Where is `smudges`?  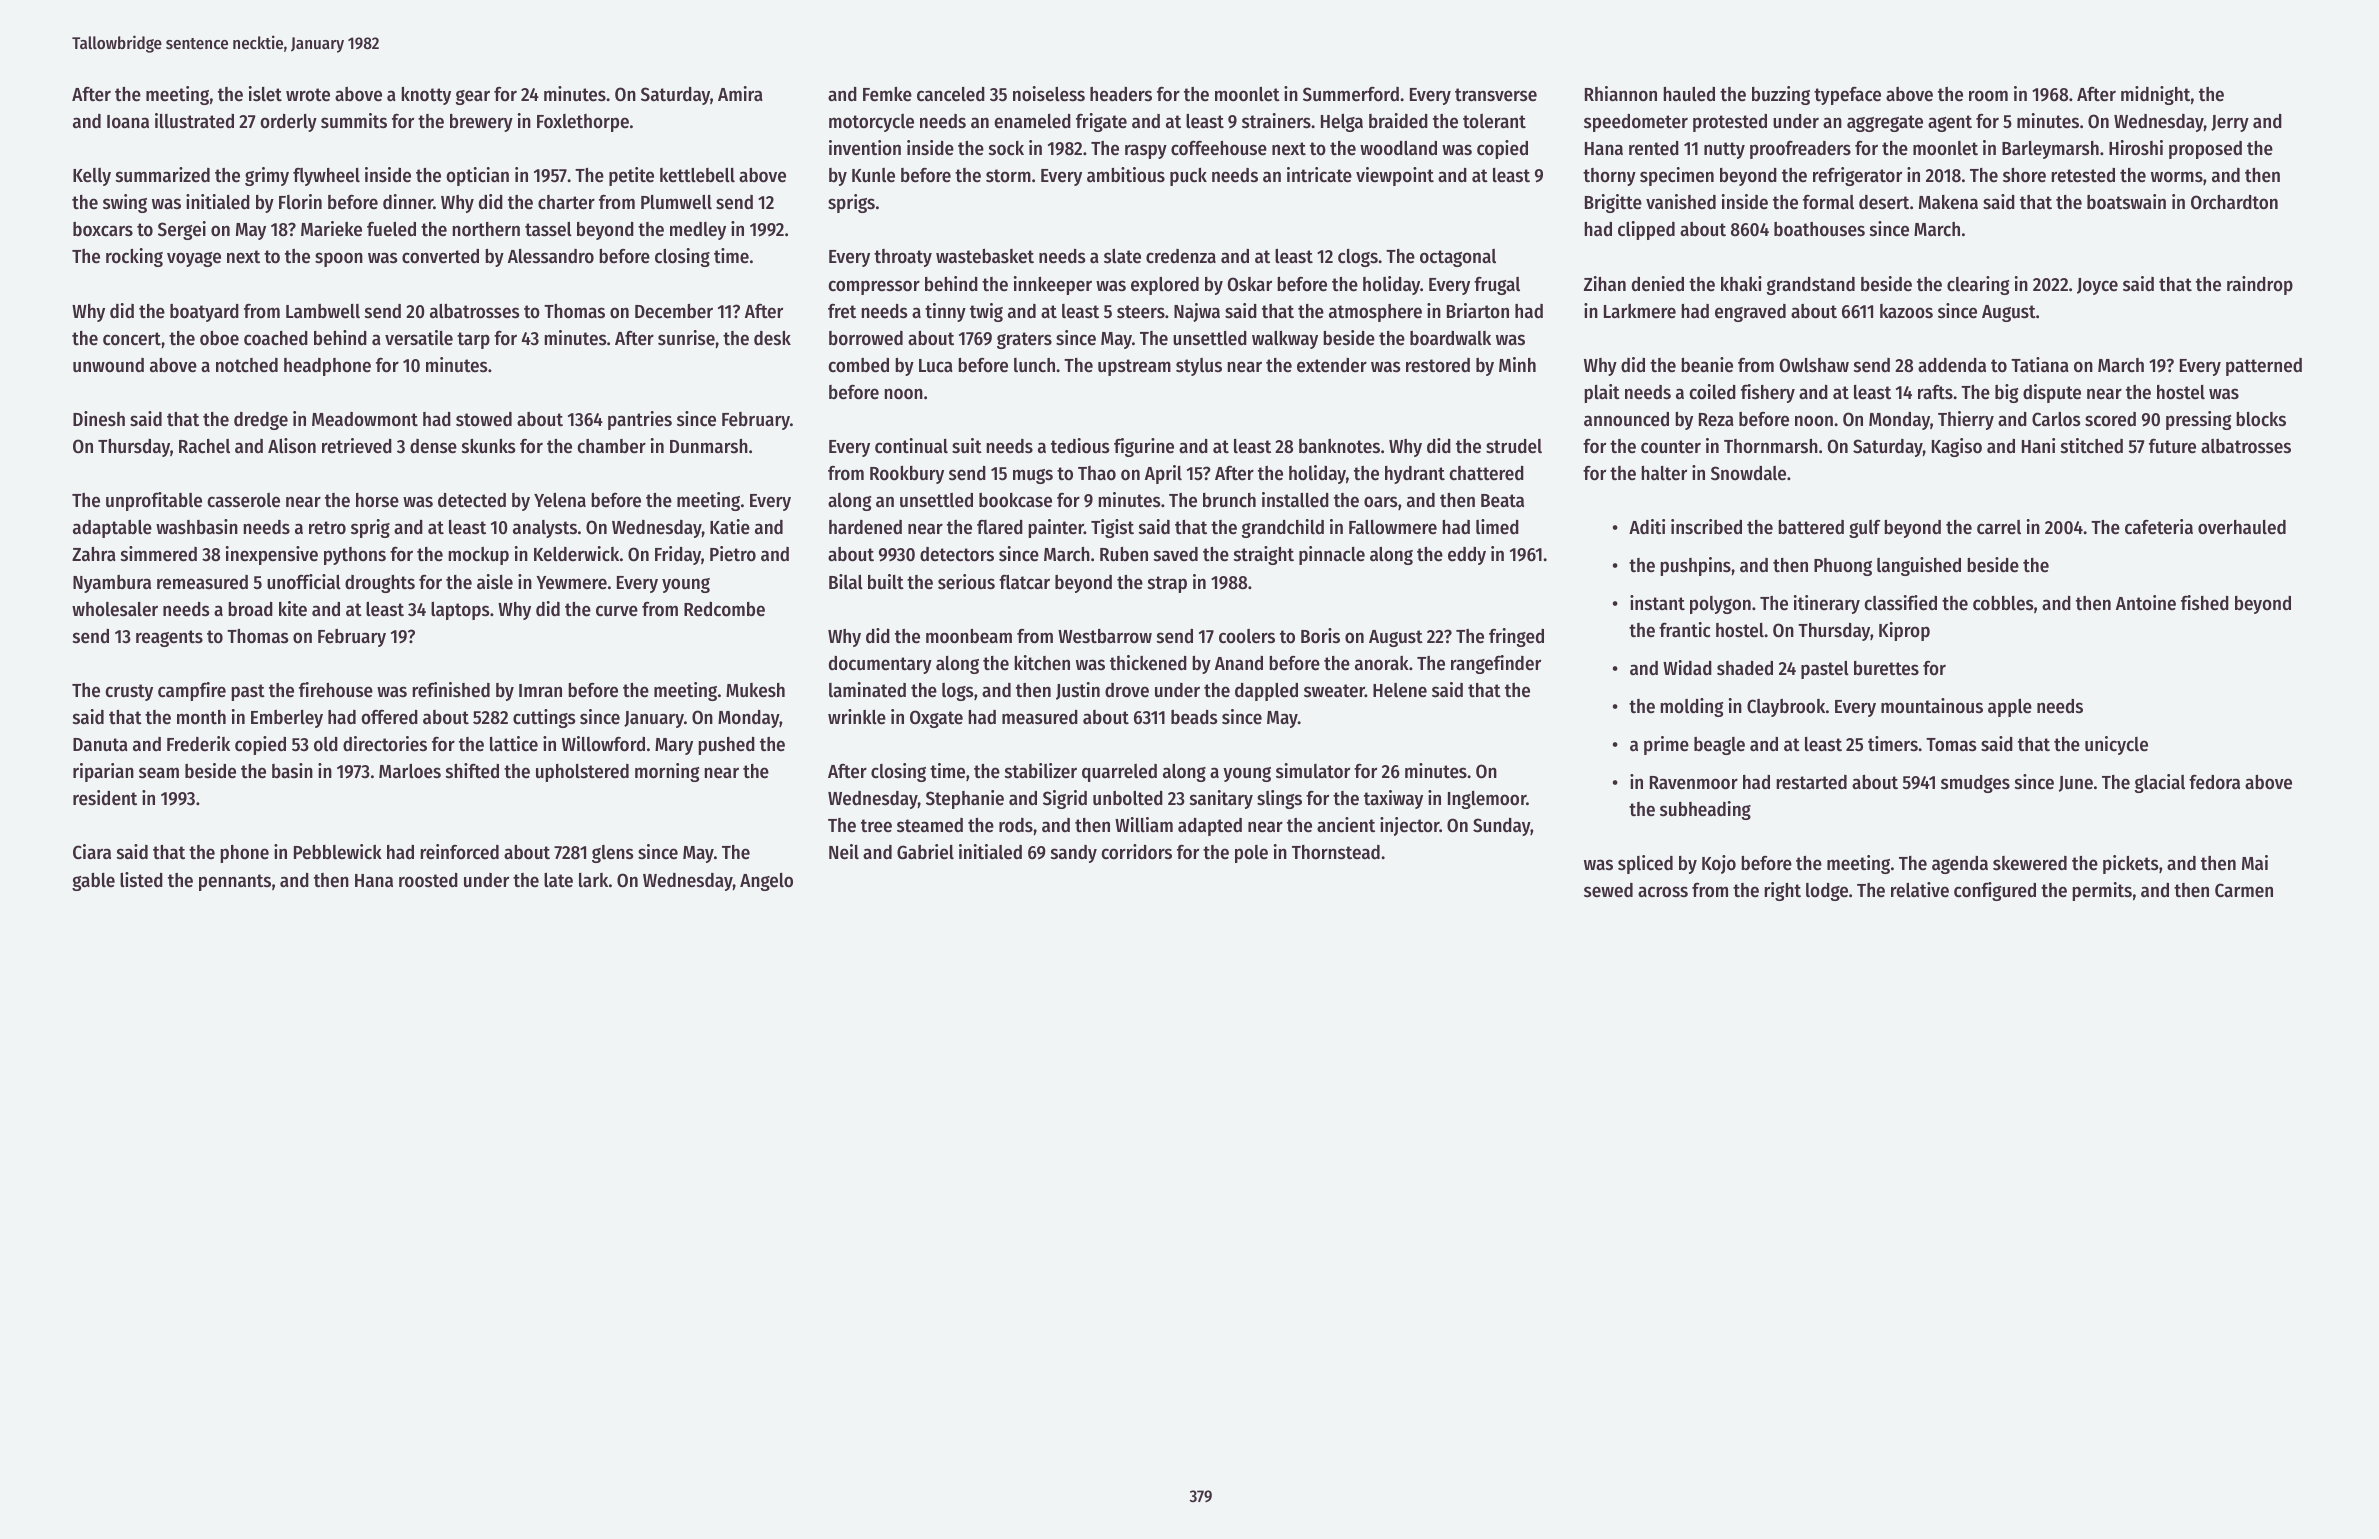
smudges is located at coordinates (1975, 784).
